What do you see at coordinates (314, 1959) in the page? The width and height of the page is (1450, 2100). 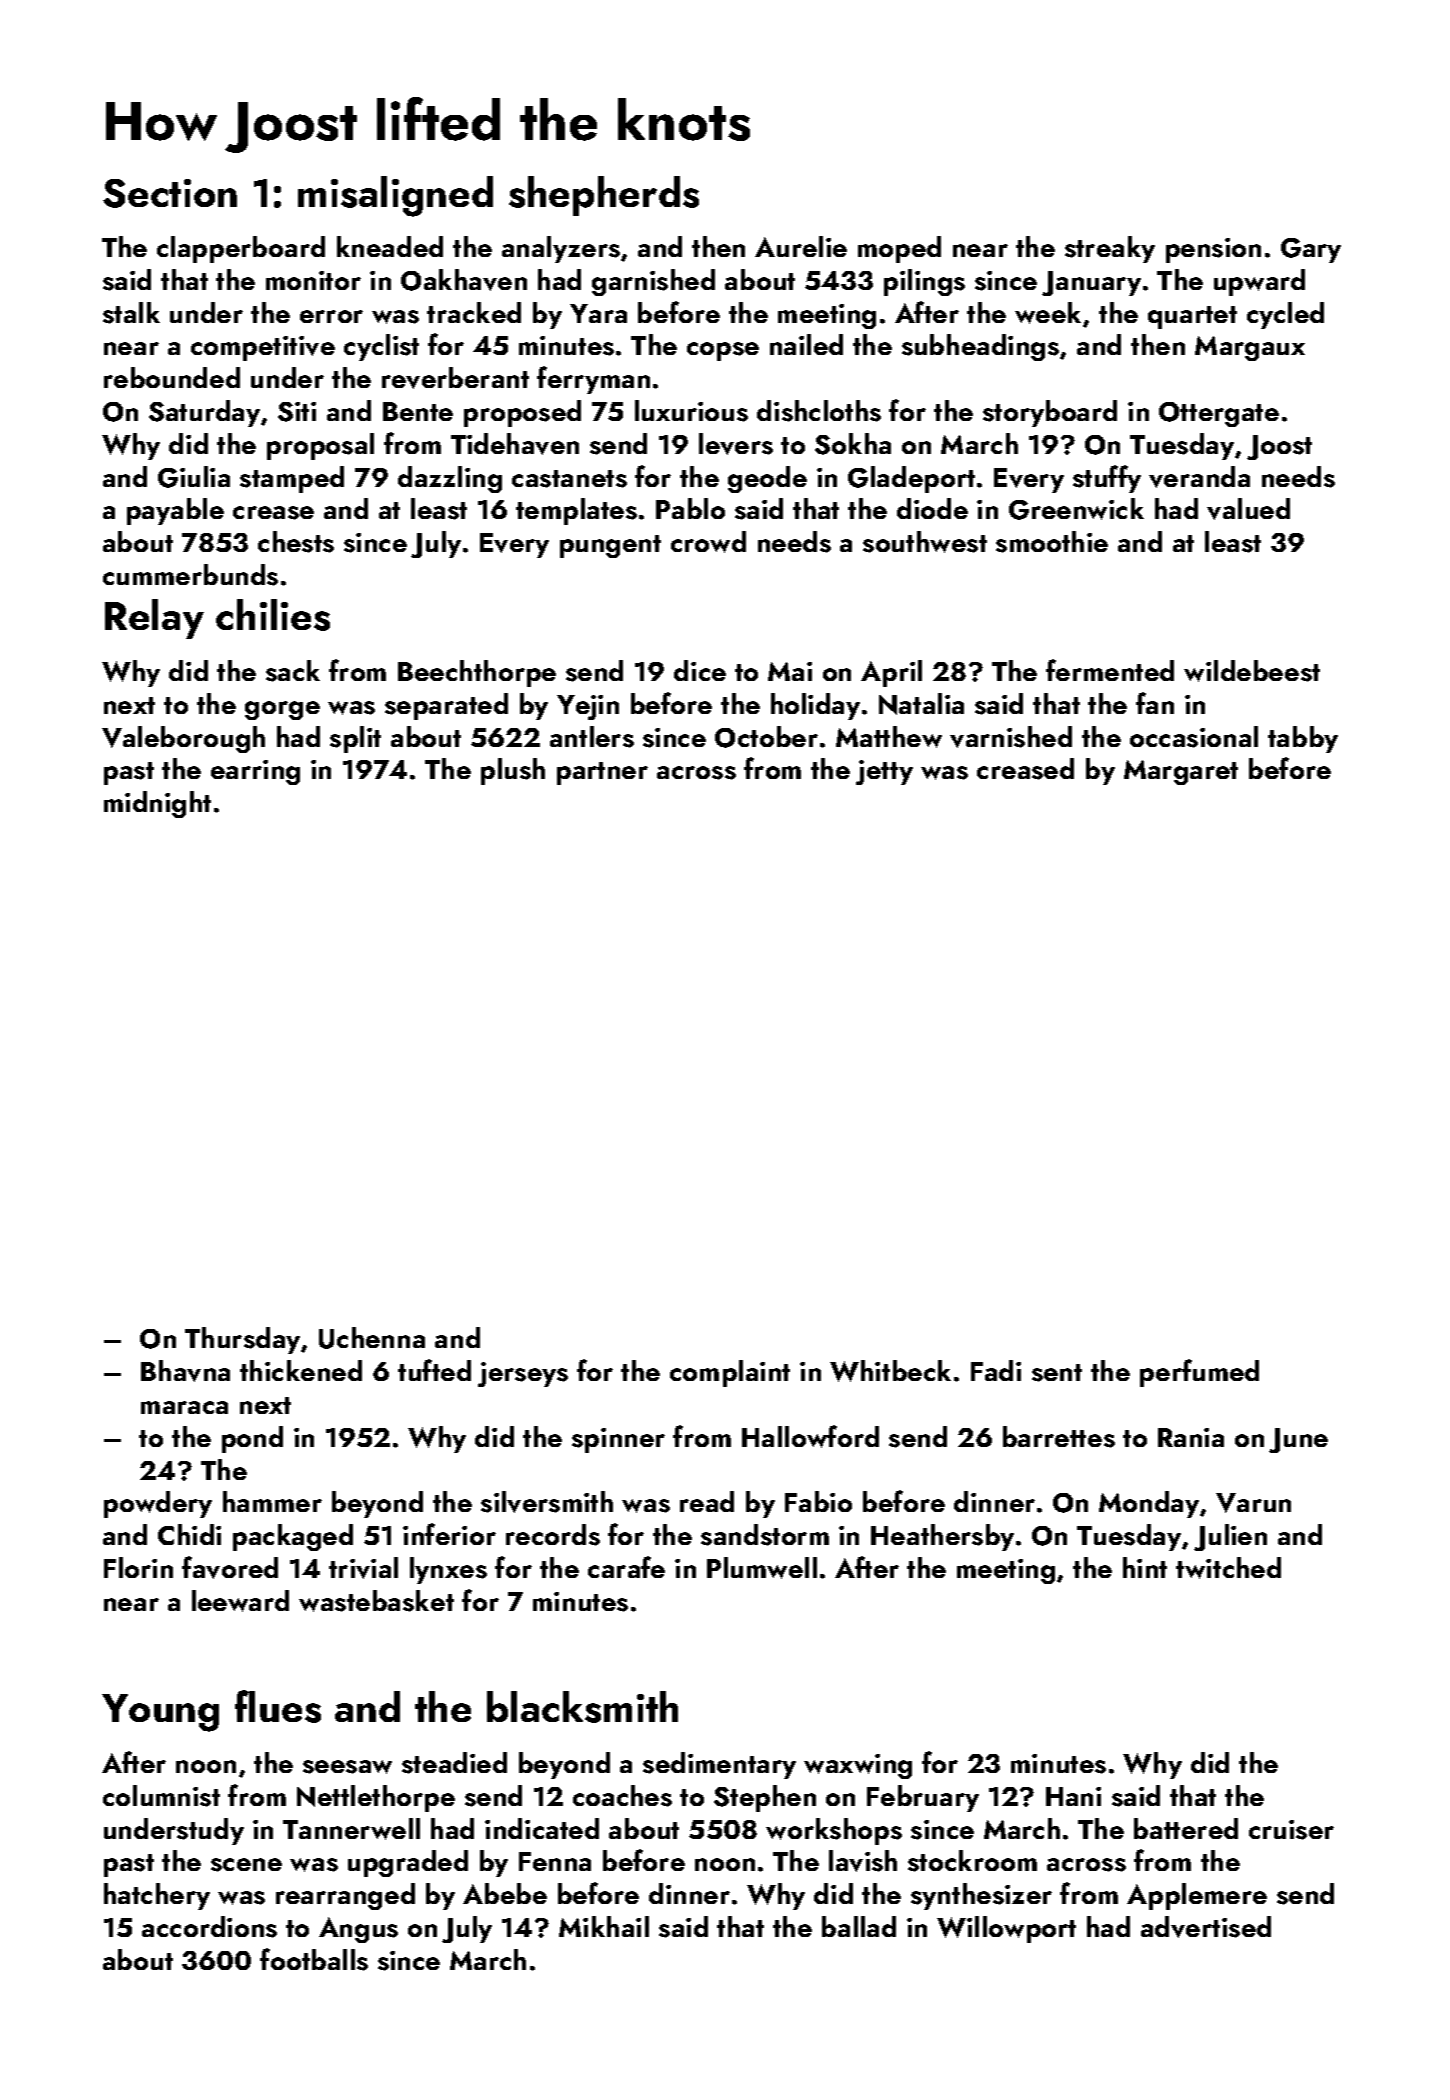 I see `footballs` at bounding box center [314, 1959].
